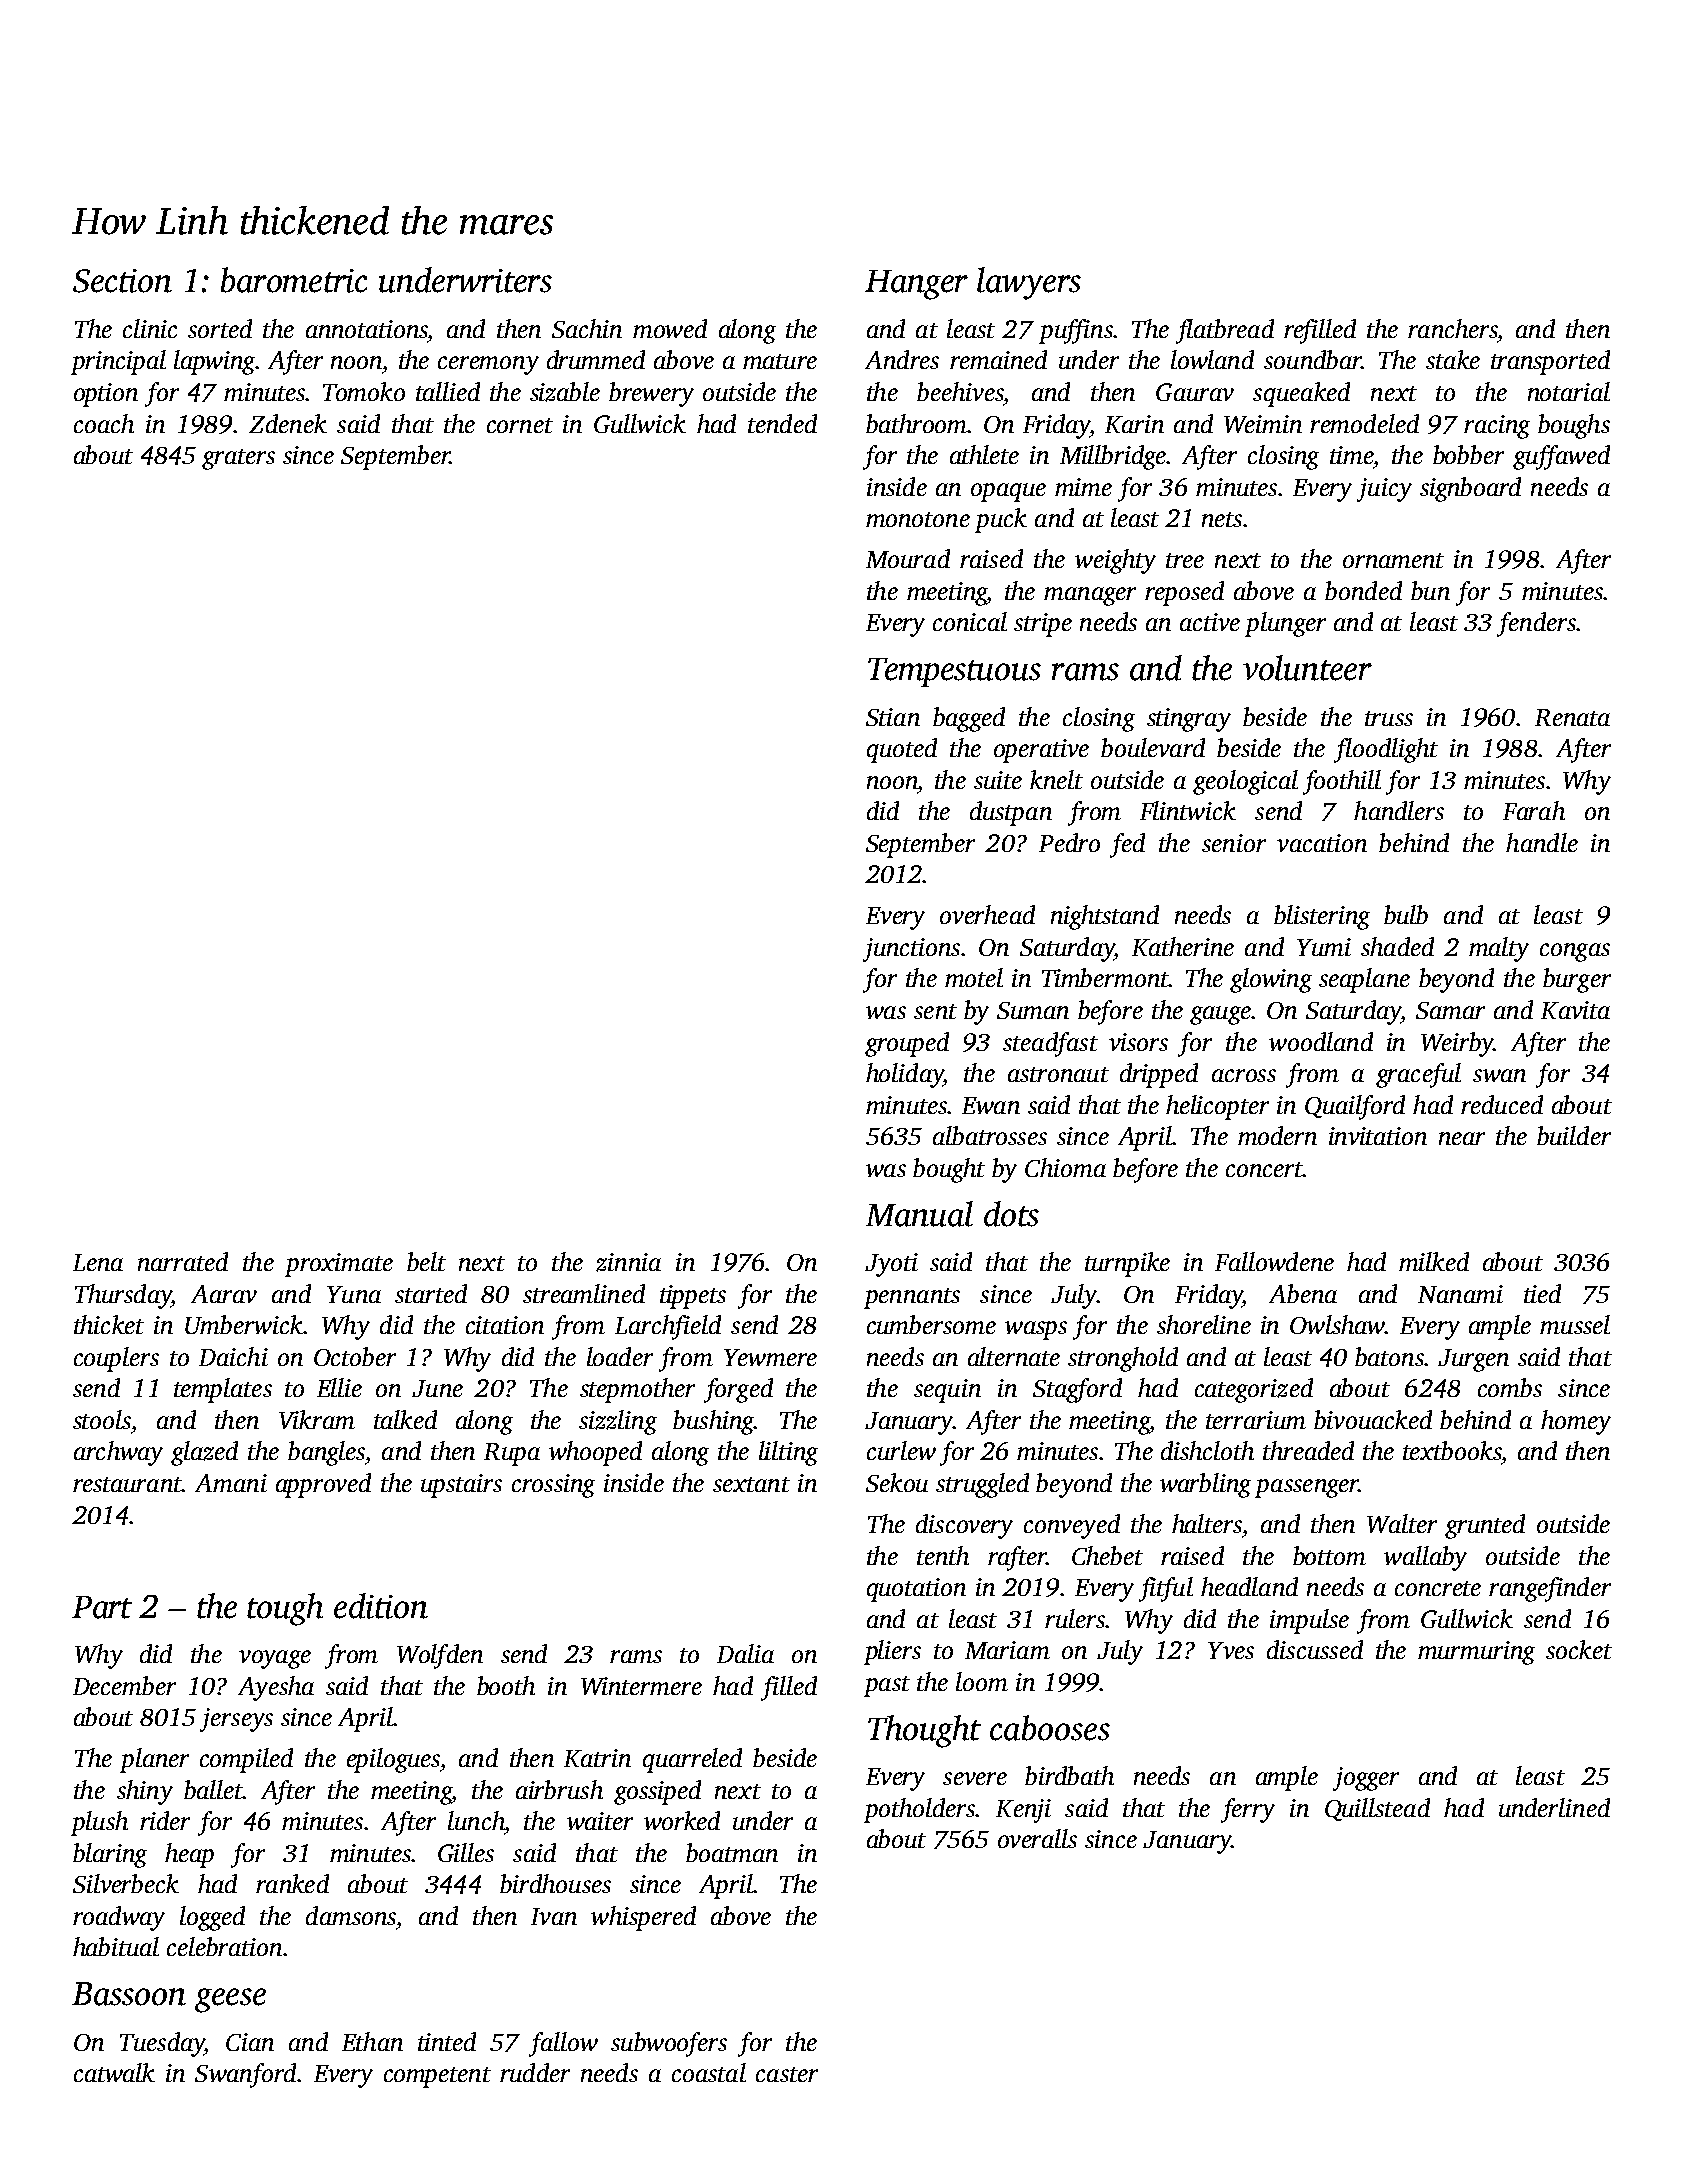  I want to click on grunted, so click(1485, 1526).
